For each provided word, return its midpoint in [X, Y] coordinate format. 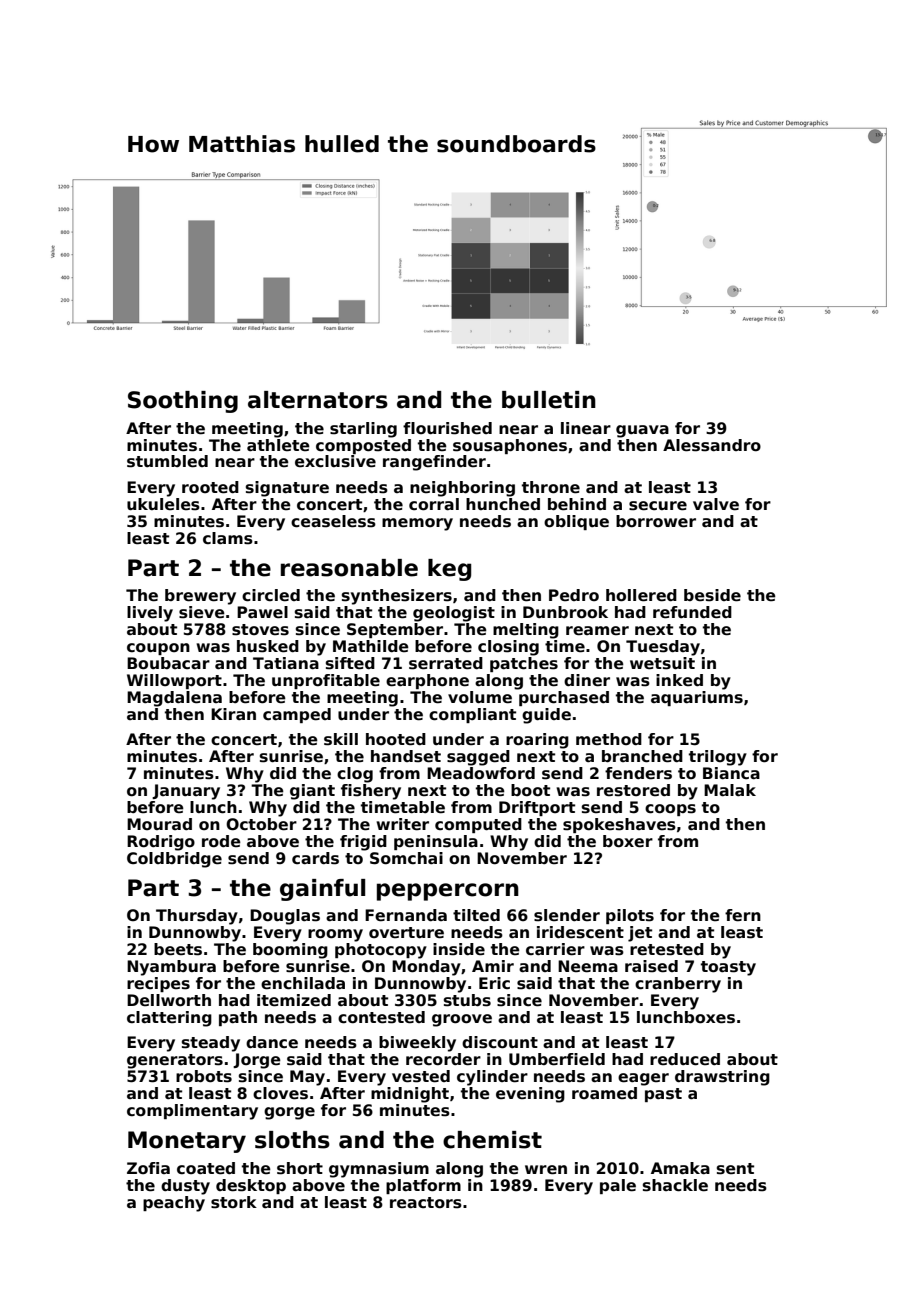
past [663, 1095]
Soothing [183, 402]
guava [642, 431]
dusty [185, 1187]
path [238, 1018]
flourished [447, 428]
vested [421, 1076]
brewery [200, 597]
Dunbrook [565, 612]
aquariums [697, 698]
